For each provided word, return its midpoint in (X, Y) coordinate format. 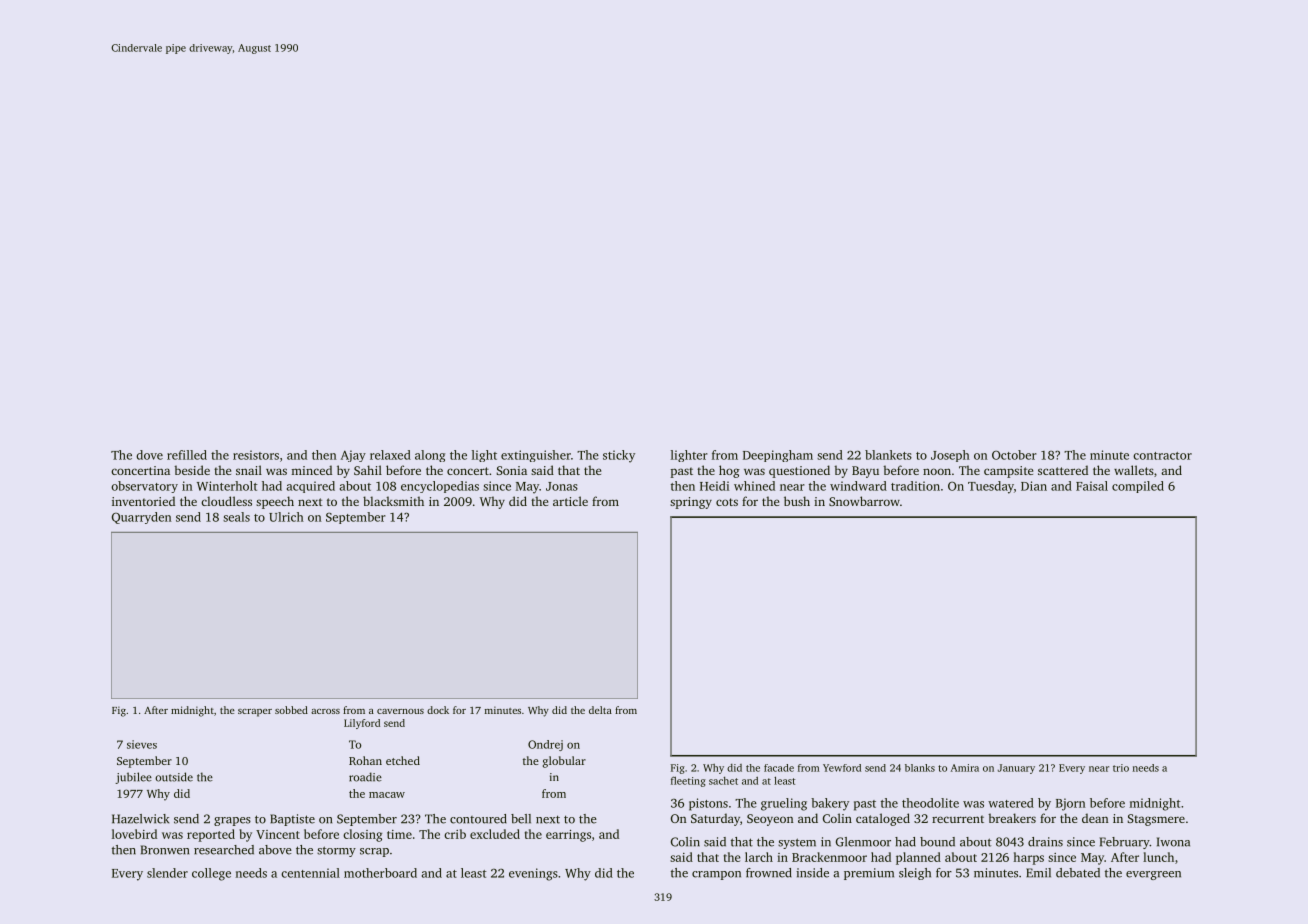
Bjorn (1070, 804)
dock (438, 710)
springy (691, 503)
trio (1121, 768)
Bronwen (165, 850)
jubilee (133, 778)
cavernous (400, 711)
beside (192, 470)
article (570, 501)
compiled (1138, 487)
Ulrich (286, 517)
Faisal (1092, 486)
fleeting (688, 781)
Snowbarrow (864, 501)
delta (600, 710)
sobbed (291, 710)
